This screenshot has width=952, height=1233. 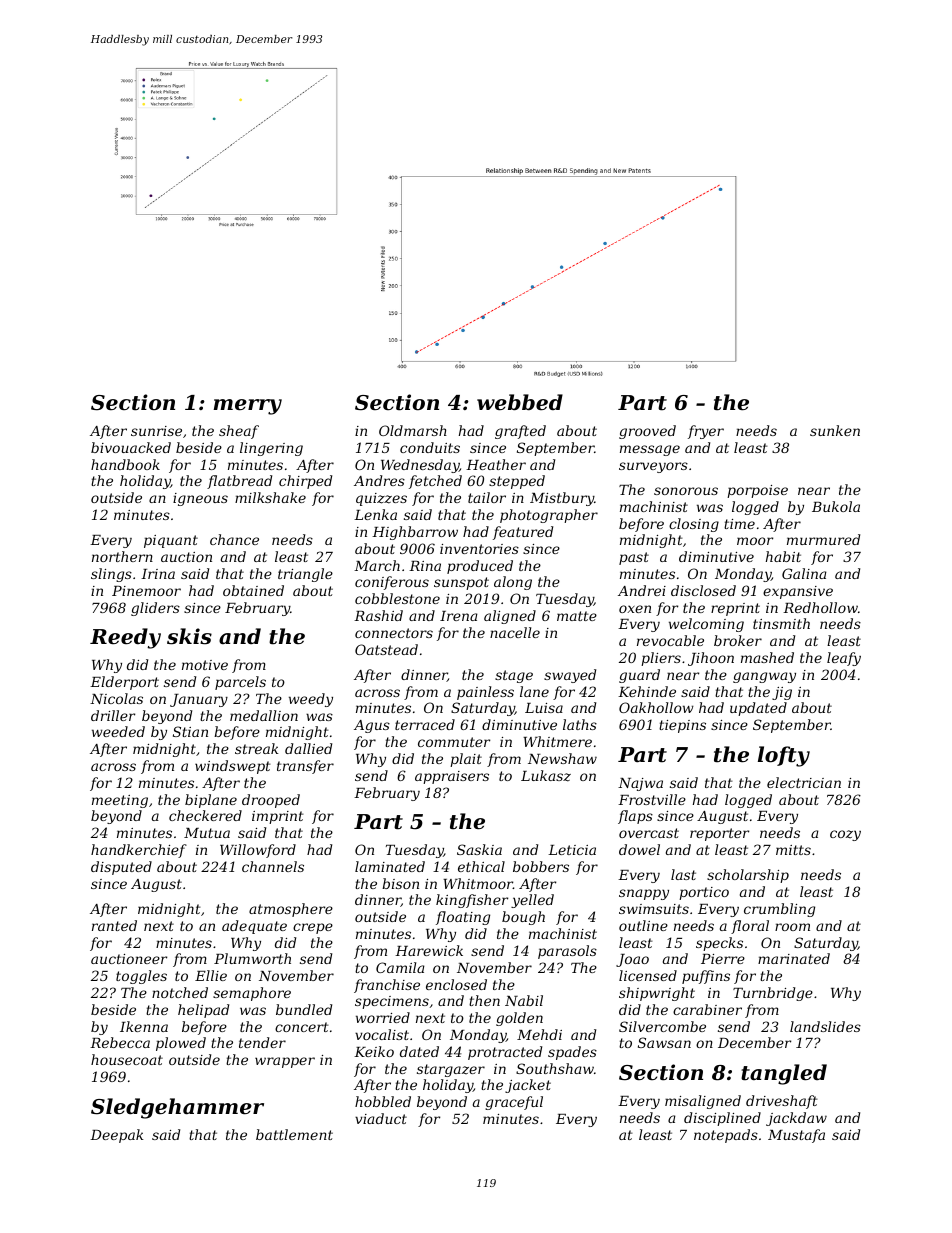 What do you see at coordinates (116, 698) in the screenshot?
I see `Nicolas` at bounding box center [116, 698].
